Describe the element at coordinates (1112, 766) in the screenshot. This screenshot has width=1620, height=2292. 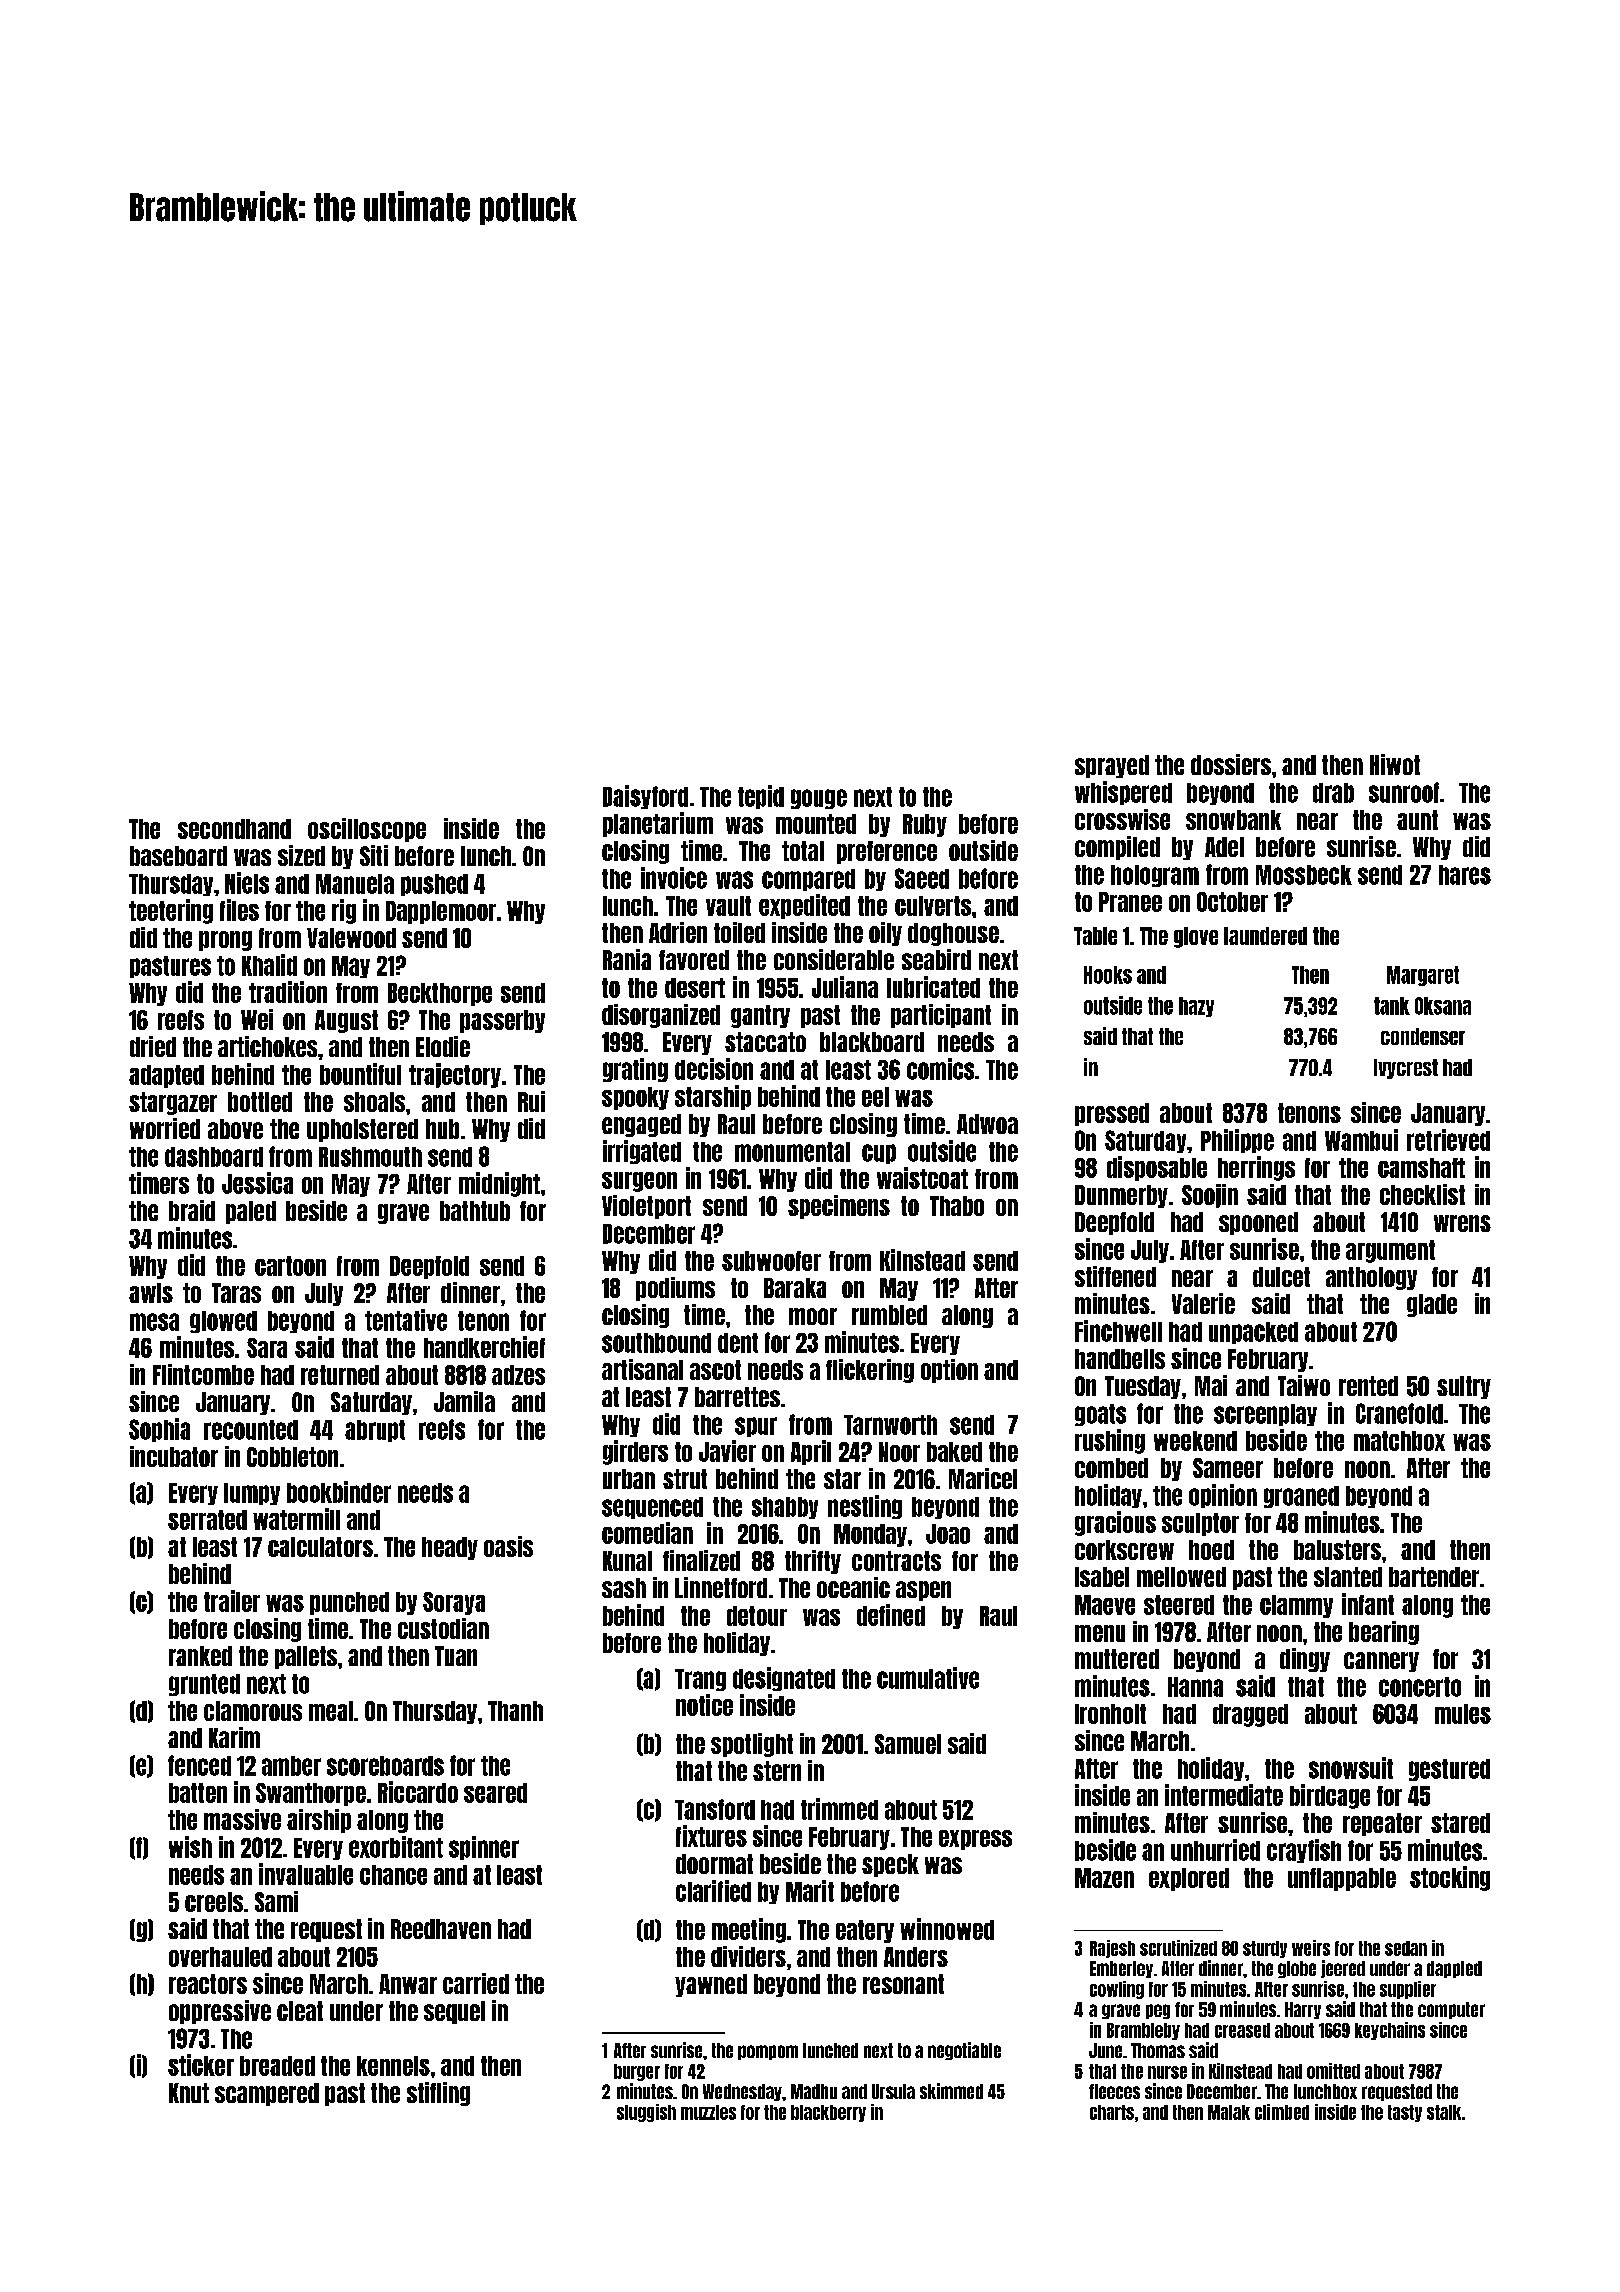
I see `sprayed` at that location.
